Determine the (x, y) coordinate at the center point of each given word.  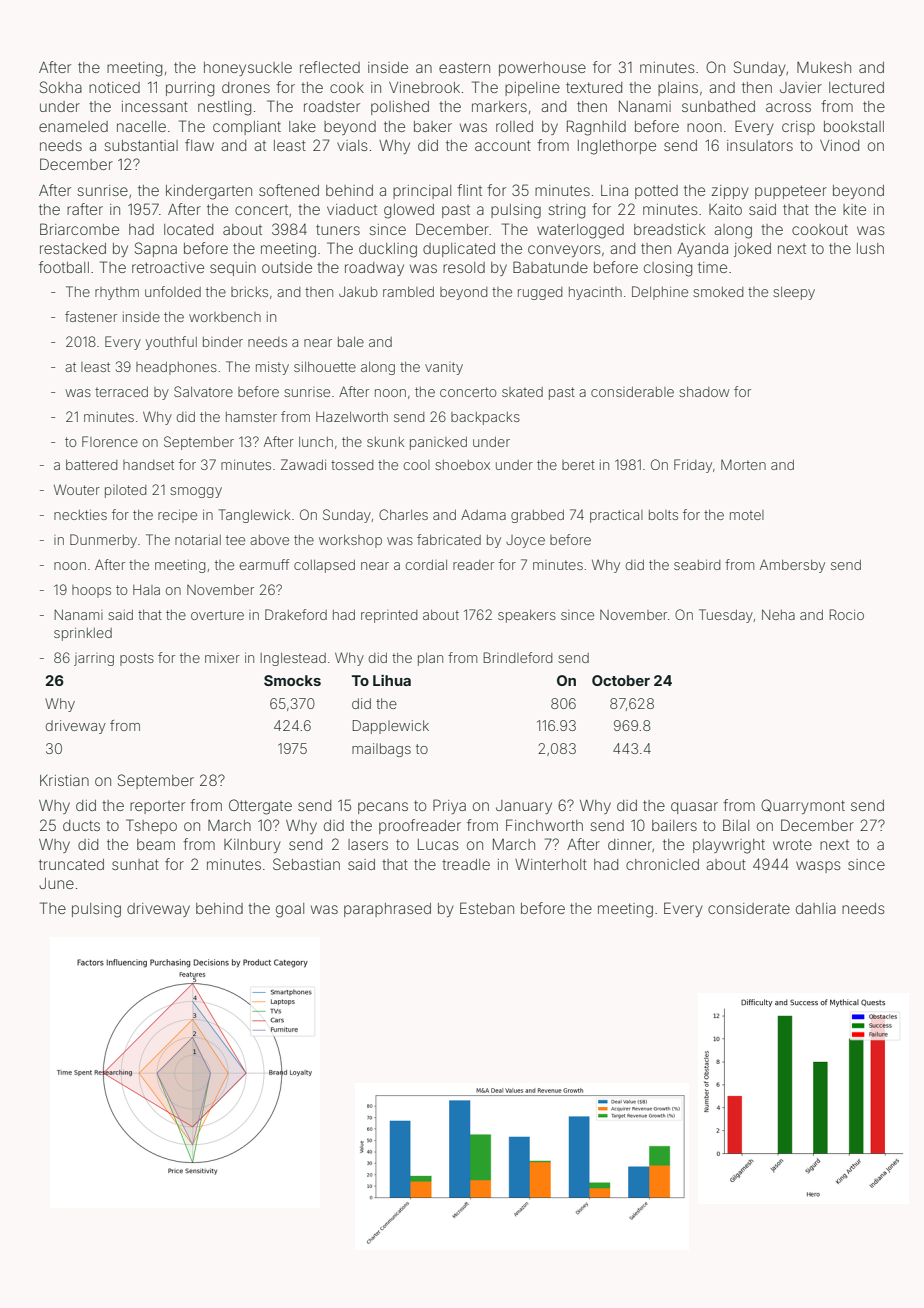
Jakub (358, 292)
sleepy (794, 293)
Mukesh (824, 67)
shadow (704, 392)
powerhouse (542, 69)
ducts (81, 825)
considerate (749, 908)
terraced (121, 392)
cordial (426, 565)
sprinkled (83, 634)
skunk (386, 442)
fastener (91, 316)
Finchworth (544, 825)
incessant (155, 106)
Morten (743, 464)
